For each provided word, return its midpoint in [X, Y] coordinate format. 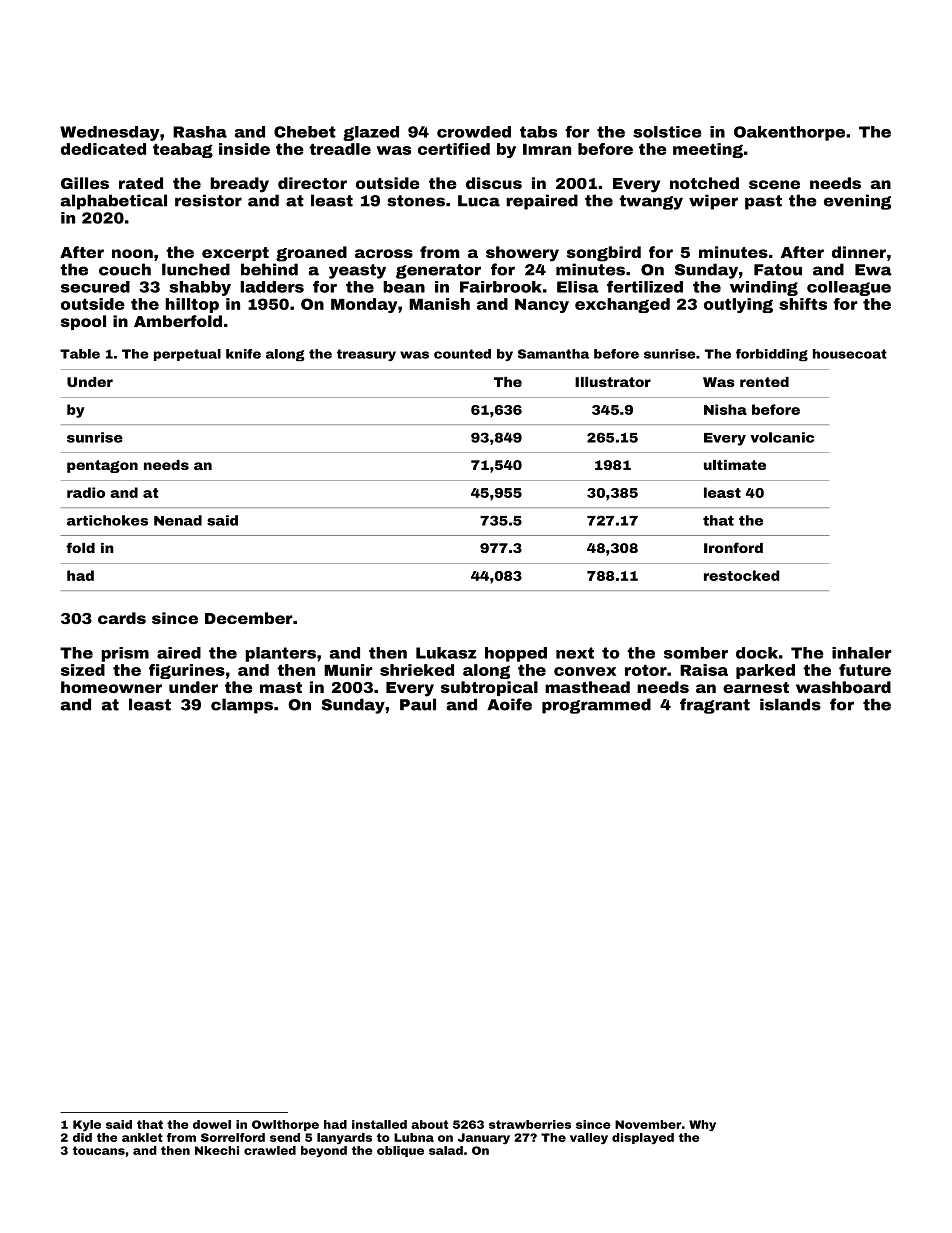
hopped [516, 654]
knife [243, 354]
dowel [212, 1124]
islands [790, 704]
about [429, 1124]
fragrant [715, 706]
